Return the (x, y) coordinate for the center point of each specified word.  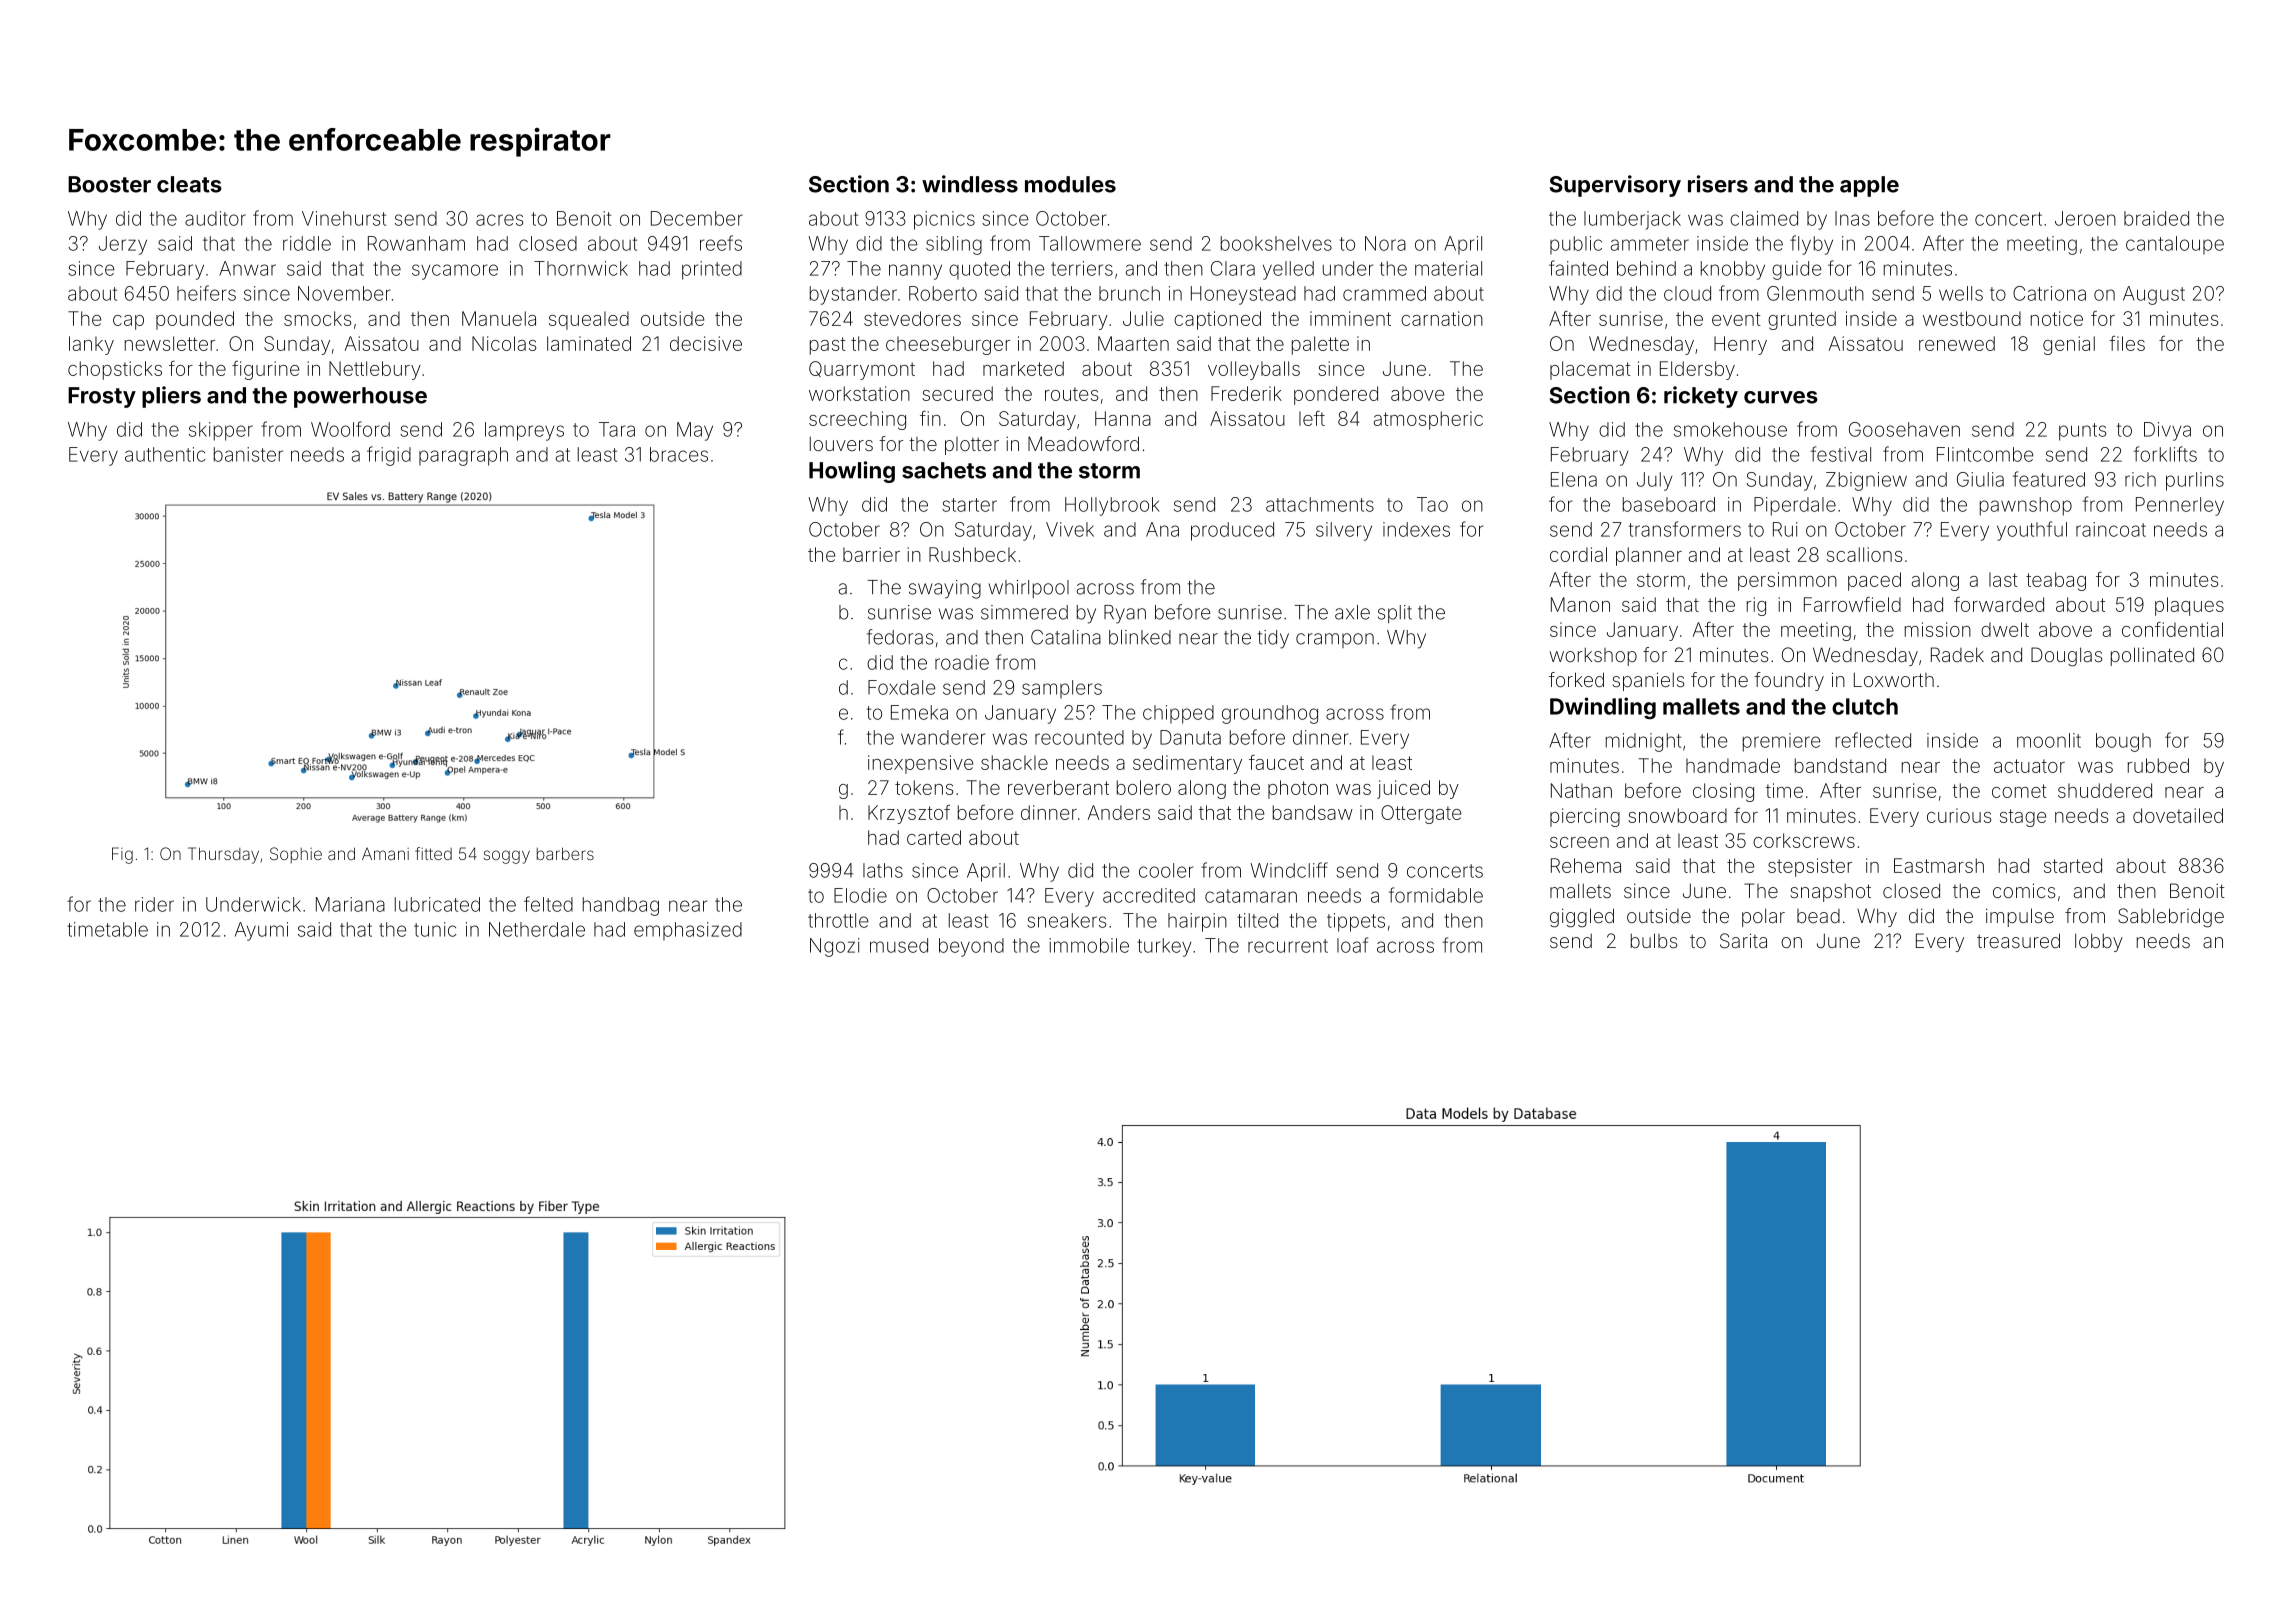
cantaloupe (2175, 245)
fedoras (900, 637)
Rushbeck (972, 554)
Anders (1119, 812)
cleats (189, 184)
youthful (2032, 531)
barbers (565, 853)
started (2073, 865)
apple (1869, 186)
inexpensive (920, 764)
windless (970, 184)
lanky (91, 345)
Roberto (943, 293)
